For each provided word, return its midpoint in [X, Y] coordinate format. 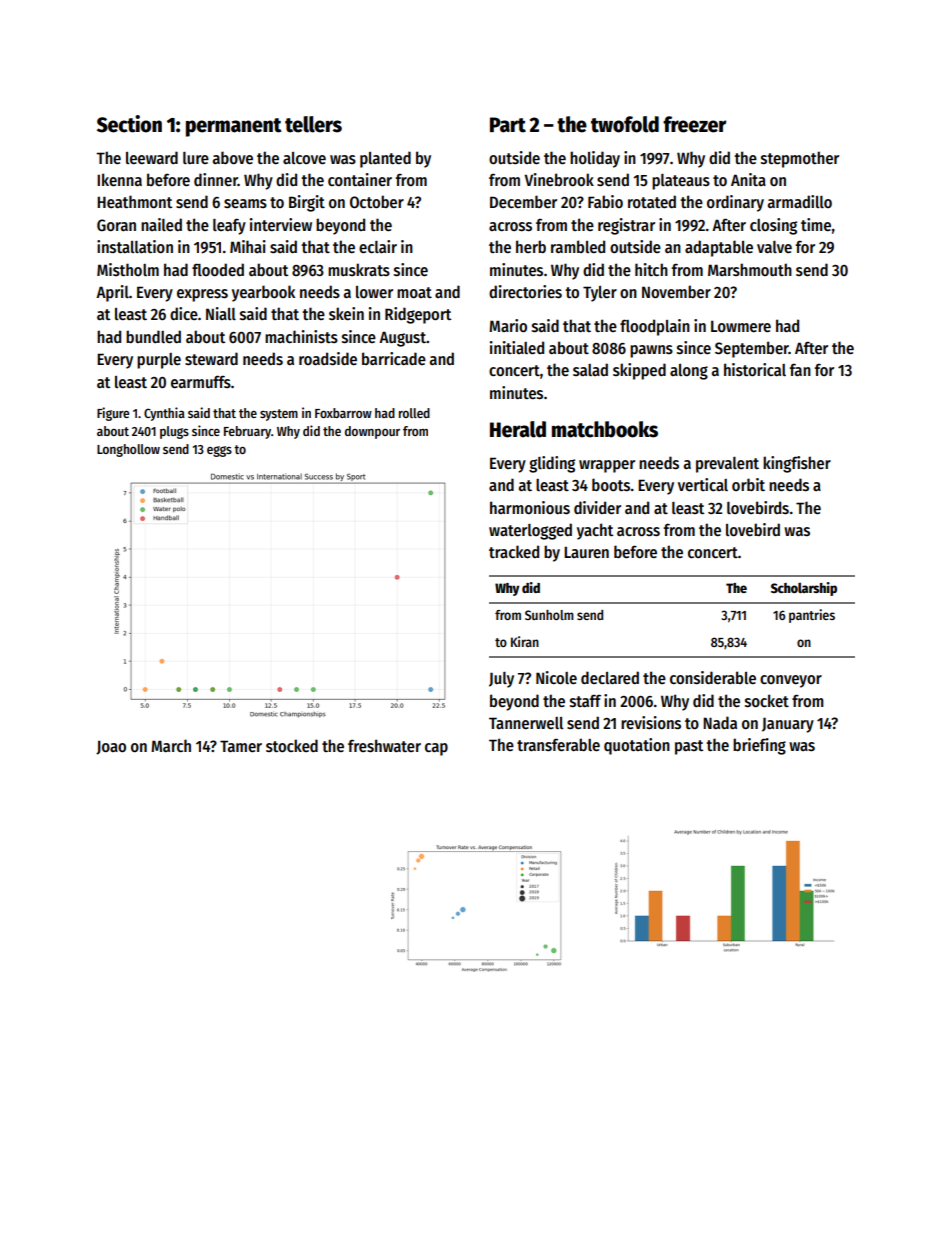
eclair [378, 246]
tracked [514, 551]
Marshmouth [750, 269]
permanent [234, 127]
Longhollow [128, 450]
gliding [552, 464]
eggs [219, 451]
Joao [111, 747]
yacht [595, 531]
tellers [313, 124]
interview [281, 224]
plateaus [681, 182]
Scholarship [804, 589]
